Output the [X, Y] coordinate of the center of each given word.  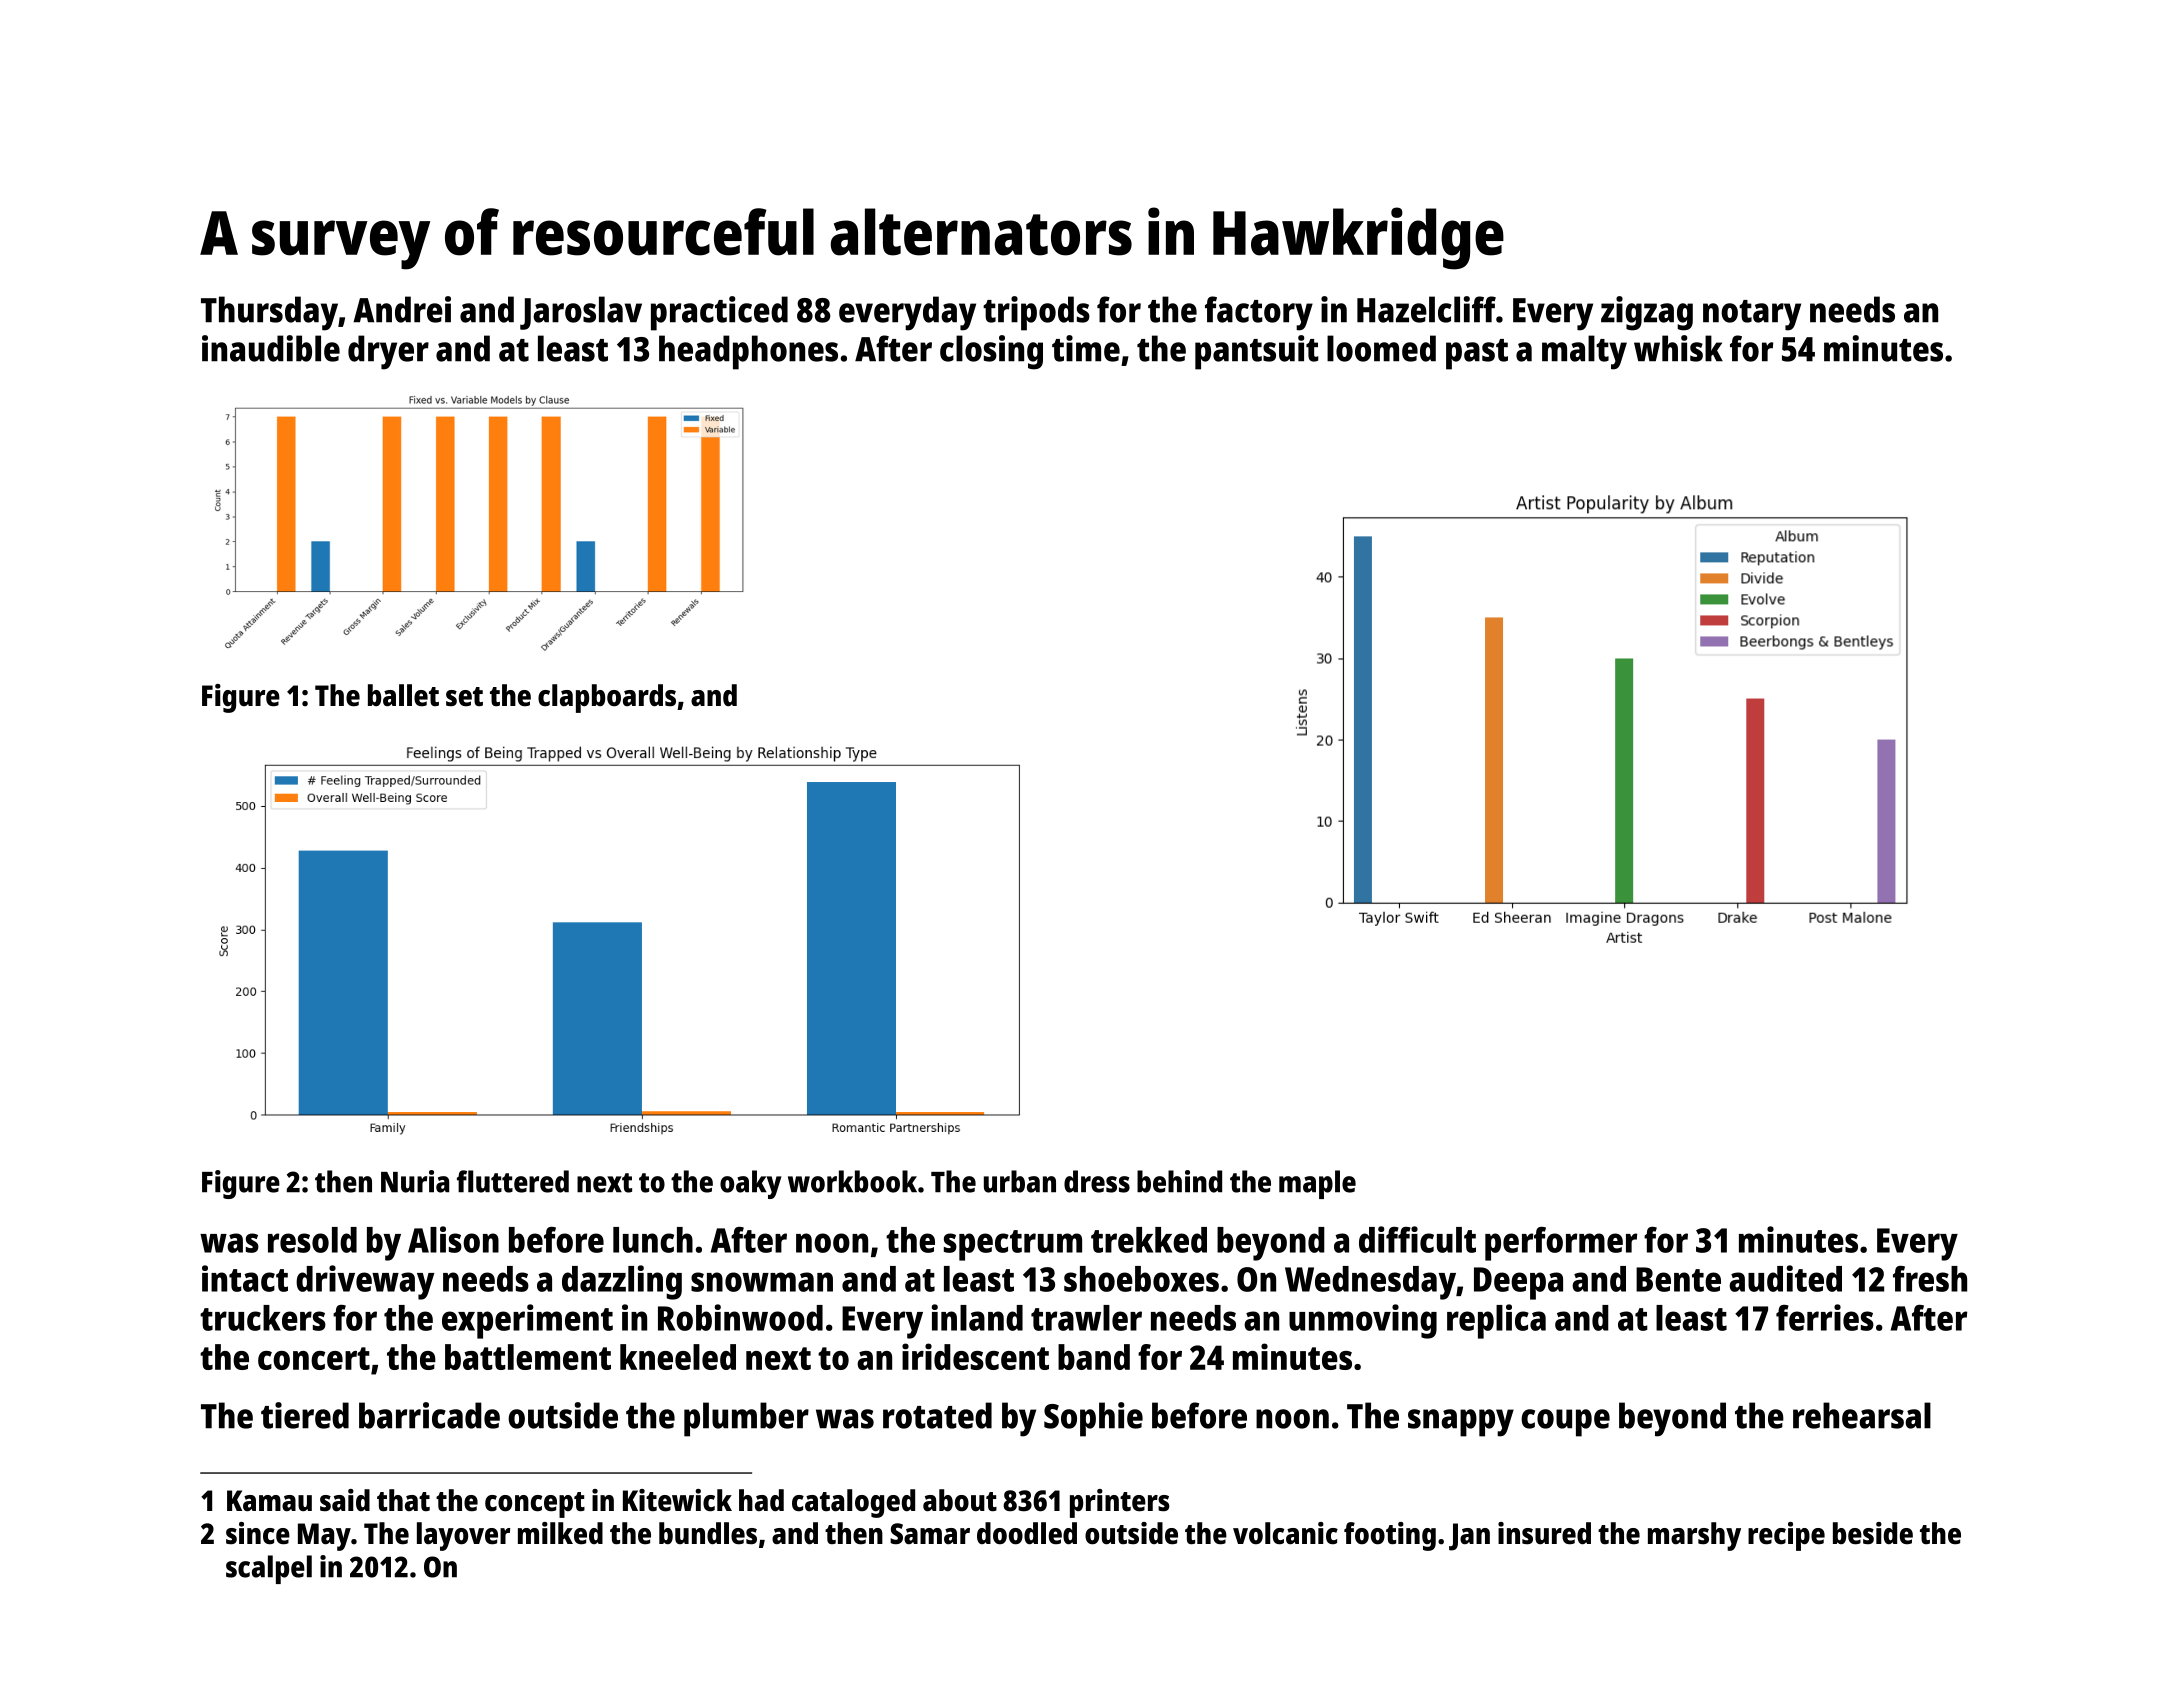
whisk [1678, 348]
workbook [852, 1181]
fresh [1930, 1279]
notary [1752, 315]
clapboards [607, 698]
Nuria [415, 1181]
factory [1259, 313]
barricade [429, 1415]
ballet [403, 695]
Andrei [402, 309]
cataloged [853, 1503]
